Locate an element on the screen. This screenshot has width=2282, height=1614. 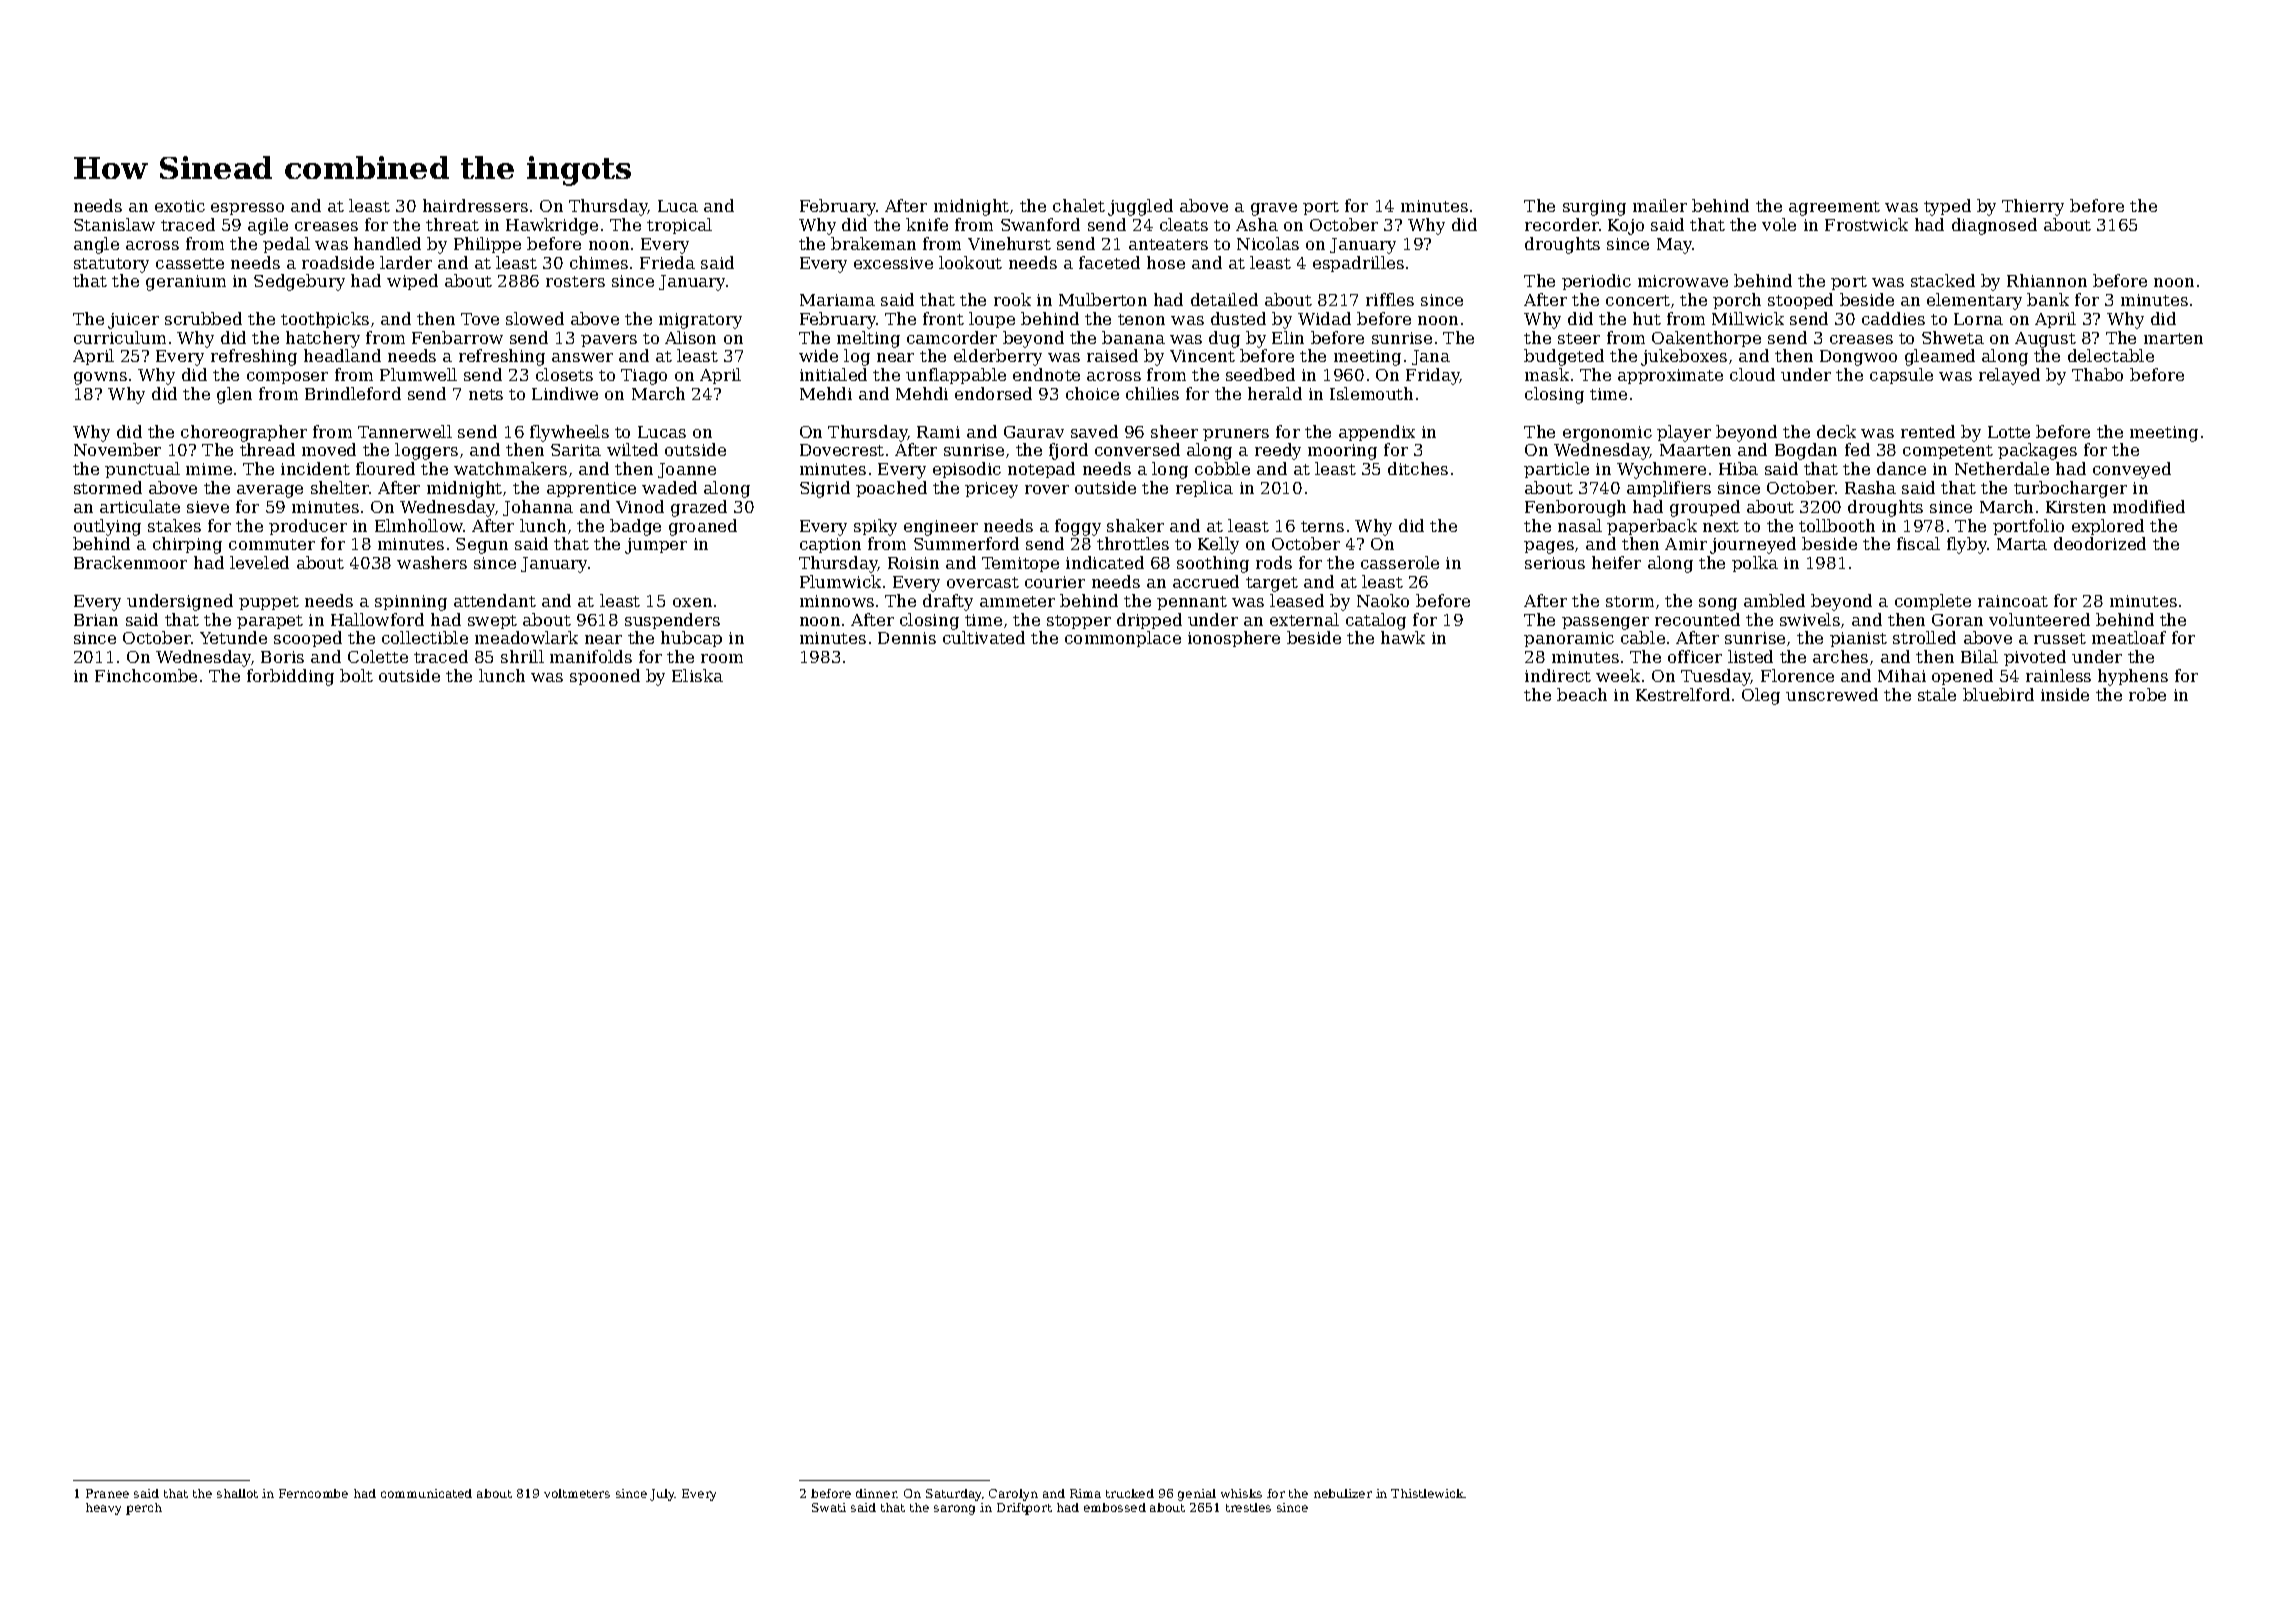
sarong is located at coordinates (954, 1510).
